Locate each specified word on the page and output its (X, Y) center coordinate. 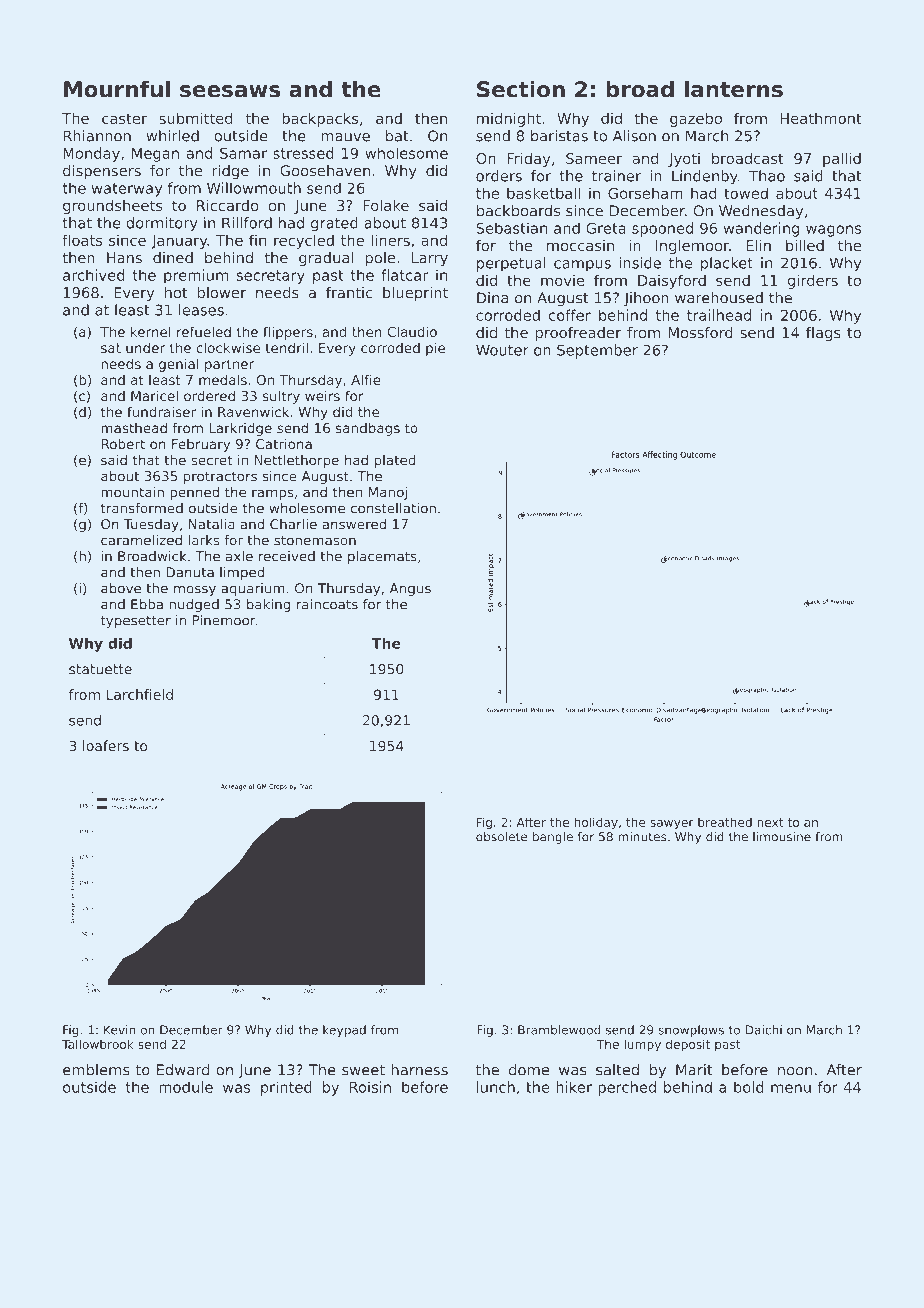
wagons (833, 231)
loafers (106, 746)
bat (397, 136)
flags (823, 334)
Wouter (502, 350)
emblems (96, 1070)
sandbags (368, 429)
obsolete (501, 837)
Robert (123, 444)
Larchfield (140, 694)
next (770, 822)
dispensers (102, 172)
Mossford (701, 333)
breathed (725, 822)
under (145, 347)
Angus (410, 589)
